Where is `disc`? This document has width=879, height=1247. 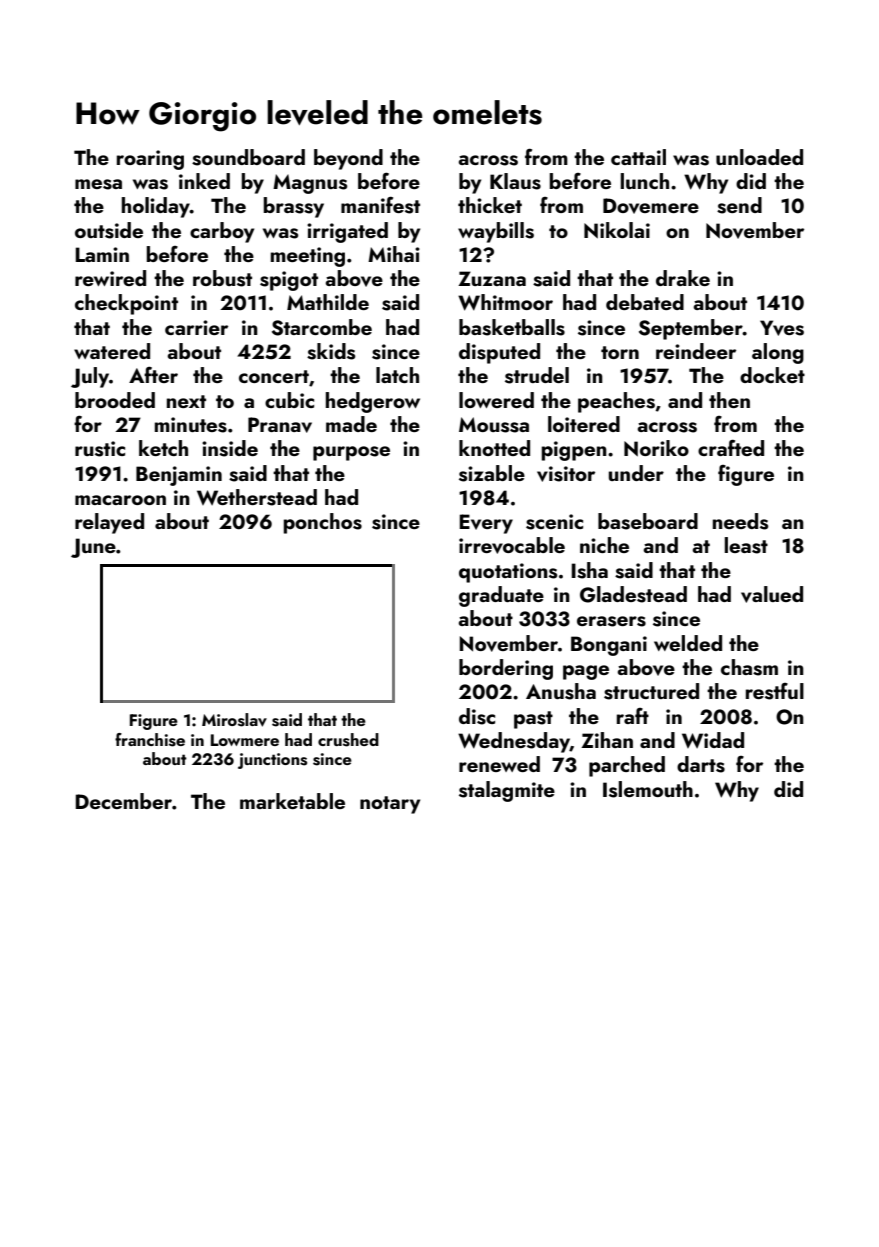
disc is located at coordinates (477, 716).
